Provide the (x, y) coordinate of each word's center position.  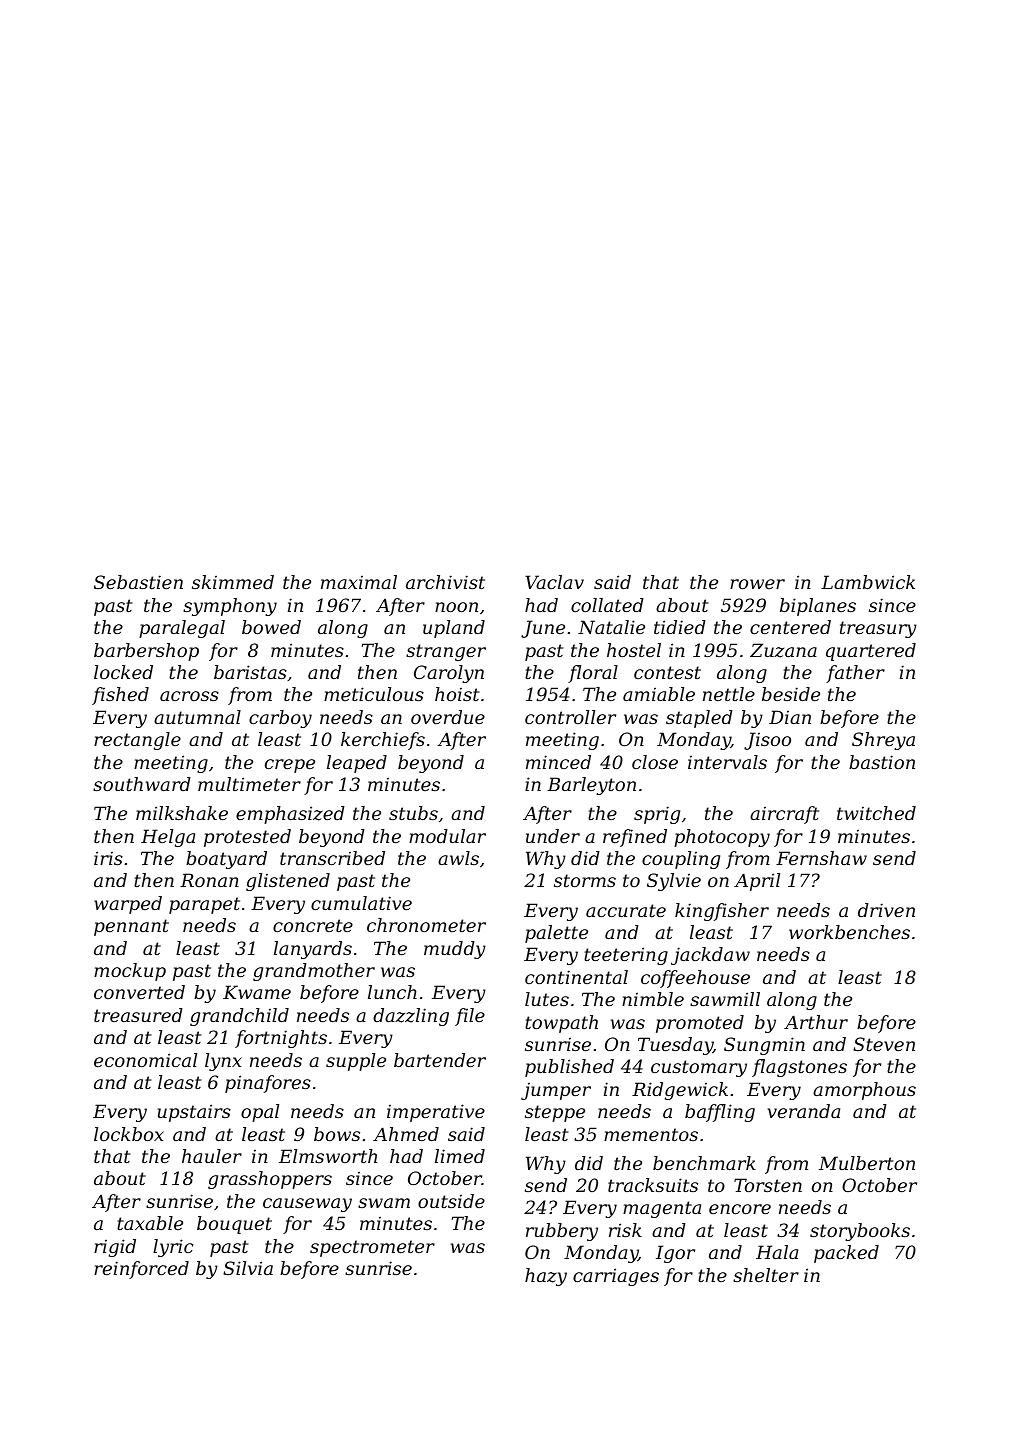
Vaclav (554, 582)
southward (142, 784)
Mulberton (867, 1163)
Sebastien (138, 582)
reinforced (141, 1270)
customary (699, 1068)
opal (260, 1113)
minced (558, 762)
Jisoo (767, 741)
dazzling (411, 1017)
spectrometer (372, 1248)
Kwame (257, 992)
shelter (766, 1275)
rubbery (562, 1232)
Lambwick (868, 582)
